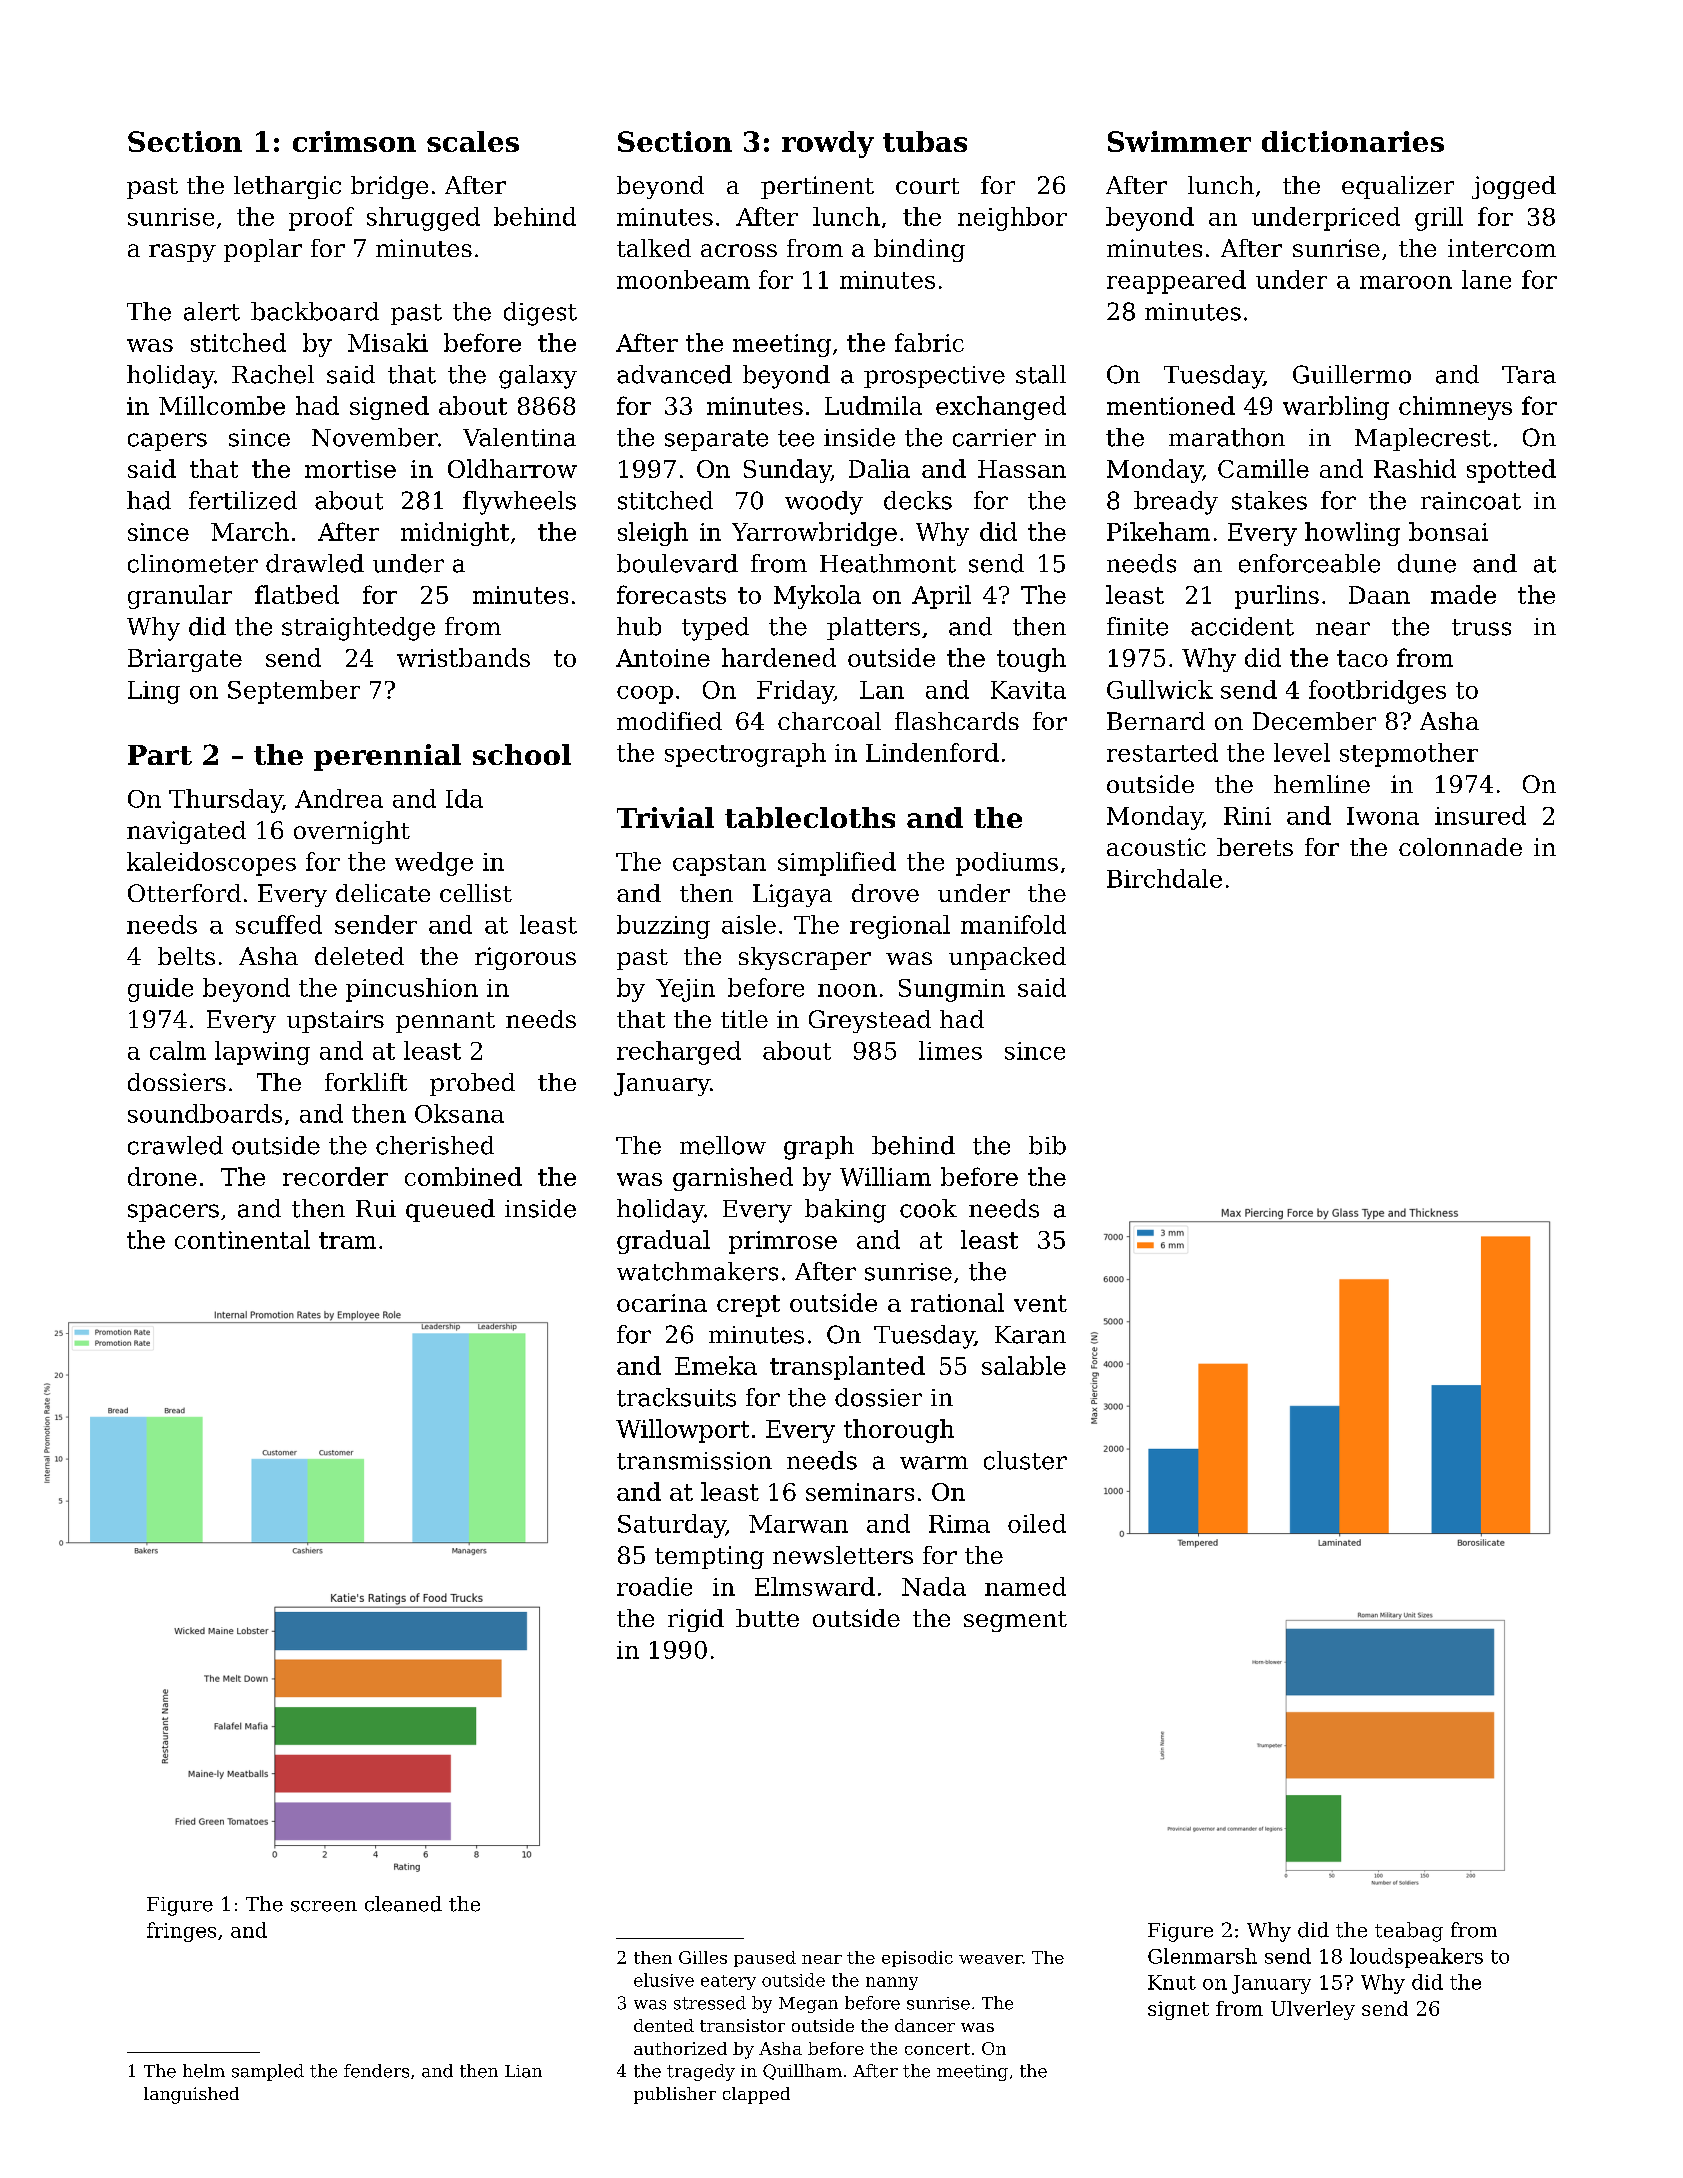 The width and height of the page is (1683, 2178). Describe the element at coordinates (185, 660) in the page. I see `Briargate` at that location.
